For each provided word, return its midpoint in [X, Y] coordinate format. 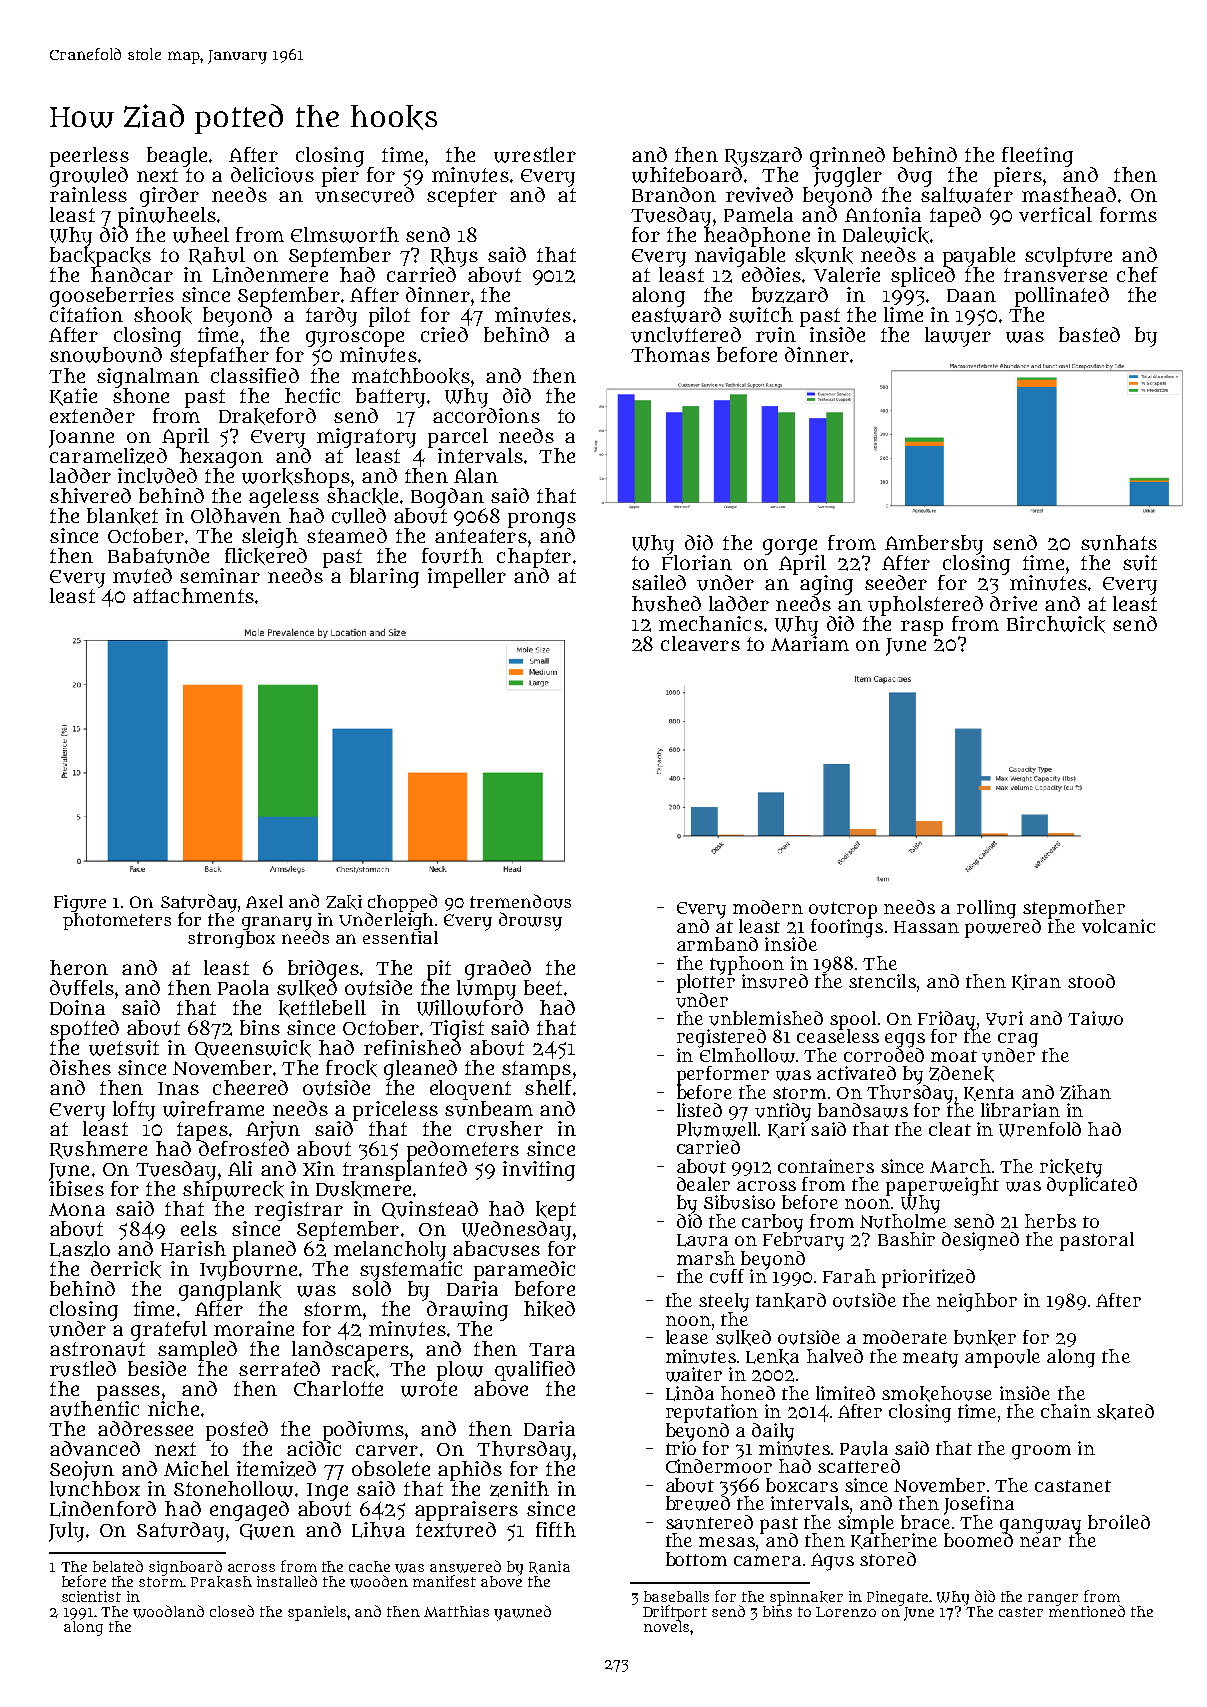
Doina [77, 1007]
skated [1125, 1412]
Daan [971, 295]
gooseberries [112, 297]
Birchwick [1056, 624]
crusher [505, 1129]
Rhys [454, 257]
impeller [467, 578]
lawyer [958, 337]
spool [853, 1020]
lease [687, 1337]
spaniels [317, 1613]
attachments [193, 595]
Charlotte [338, 1388]
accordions [486, 415]
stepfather [219, 357]
